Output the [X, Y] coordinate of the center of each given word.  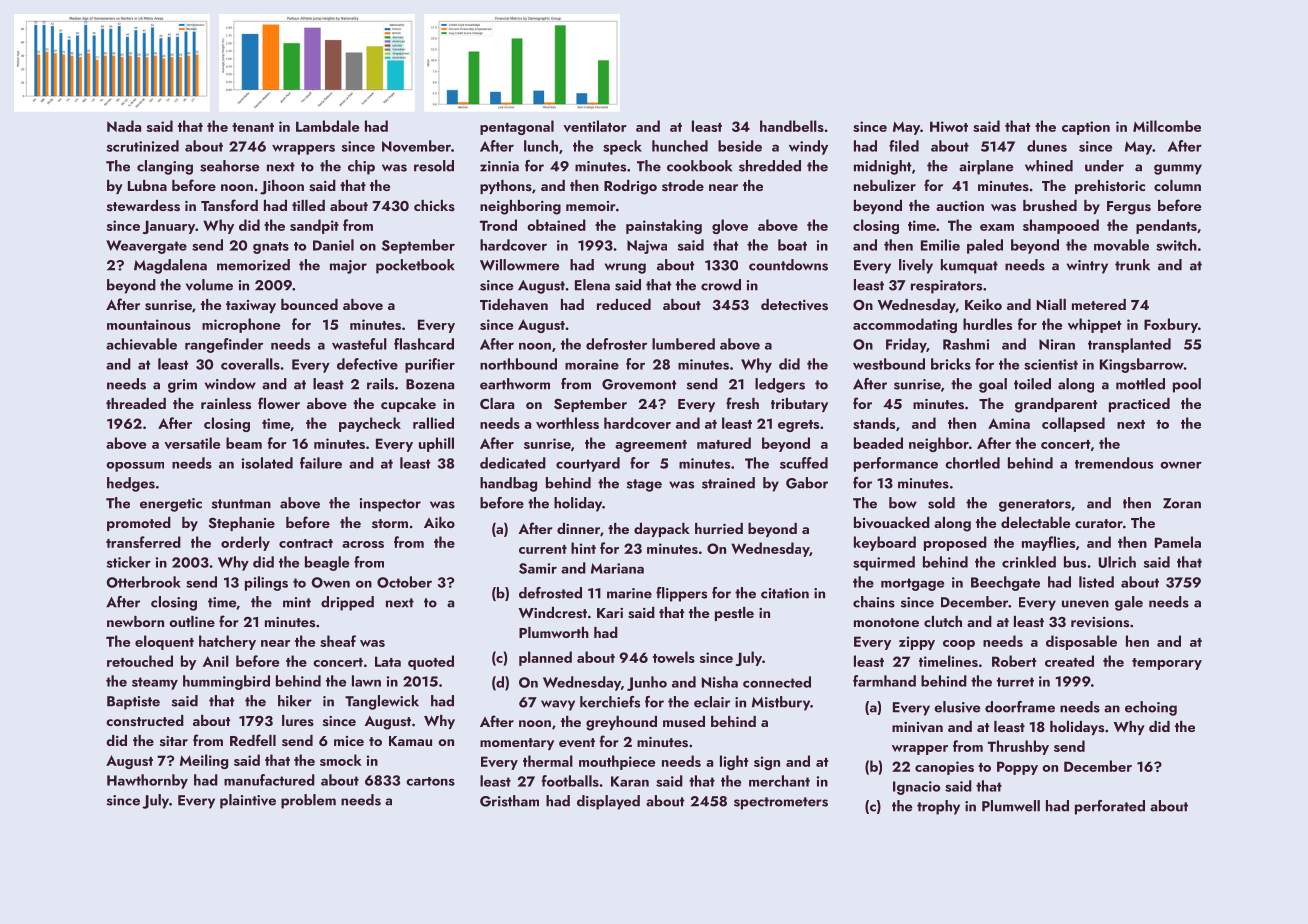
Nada [124, 126]
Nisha [720, 682]
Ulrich [1117, 562]
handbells [792, 126]
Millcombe [1167, 126]
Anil [216, 661]
